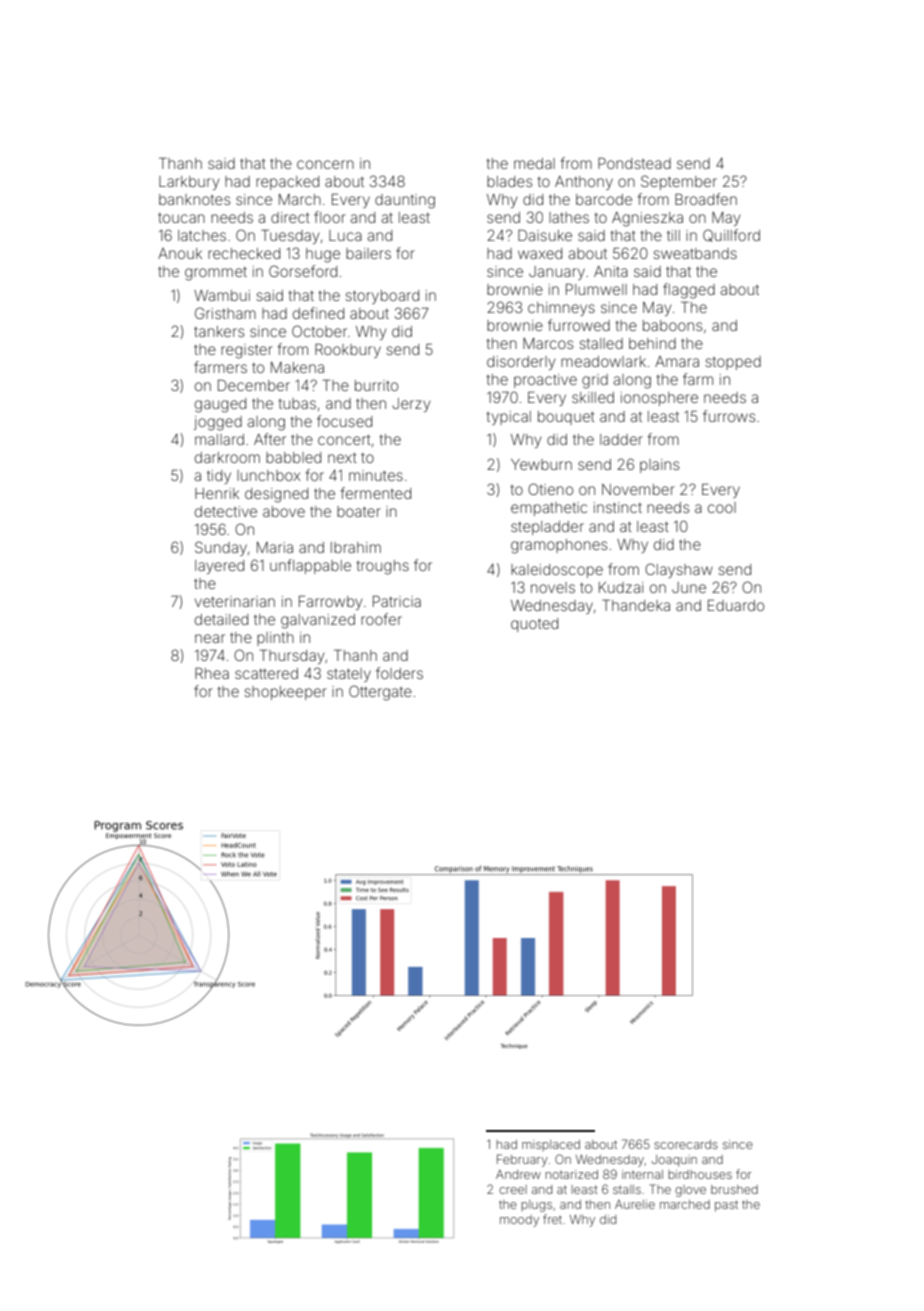 The image size is (924, 1311). What do you see at coordinates (679, 570) in the screenshot?
I see `Clayshaw` at bounding box center [679, 570].
